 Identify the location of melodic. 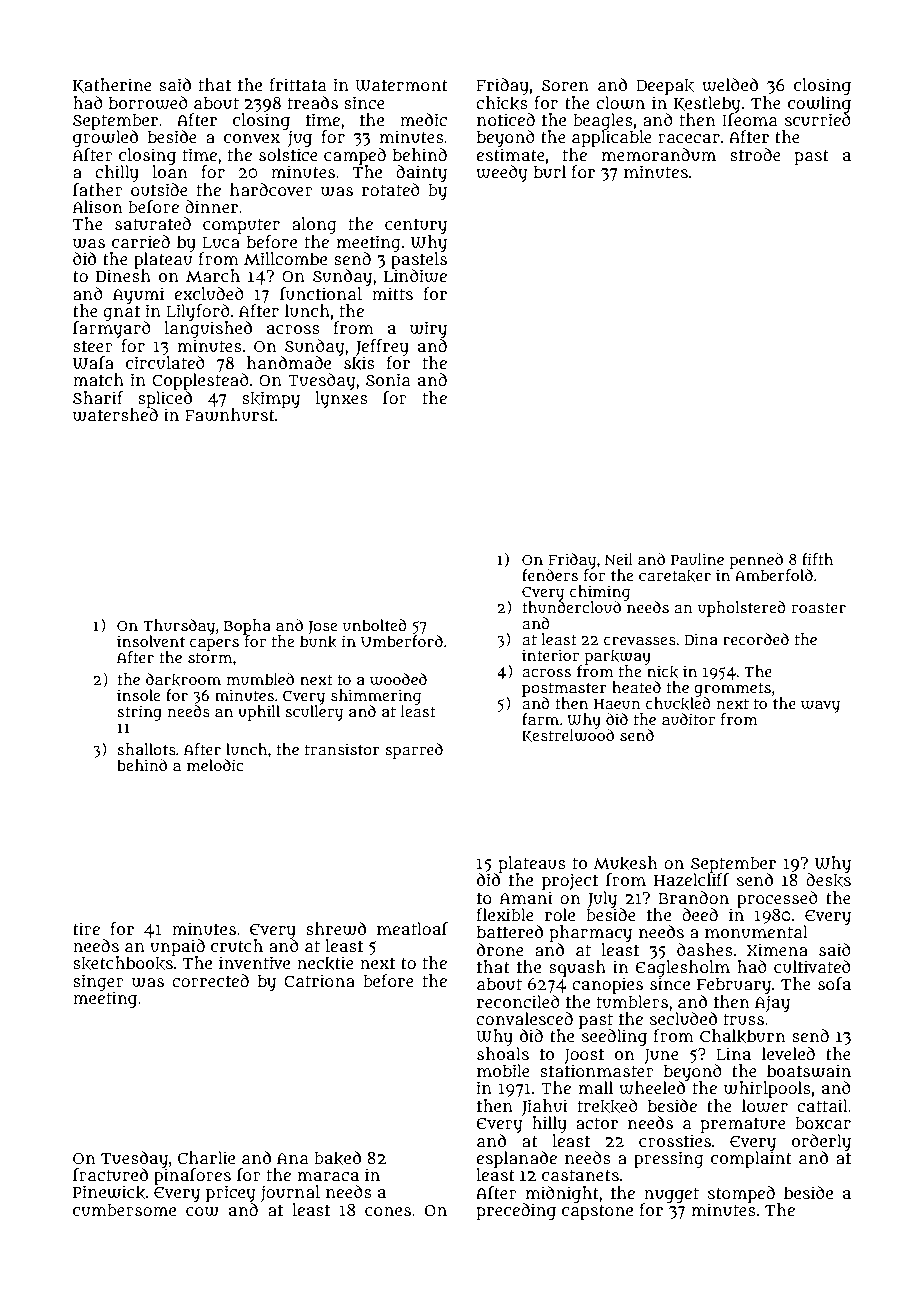
(215, 765).
